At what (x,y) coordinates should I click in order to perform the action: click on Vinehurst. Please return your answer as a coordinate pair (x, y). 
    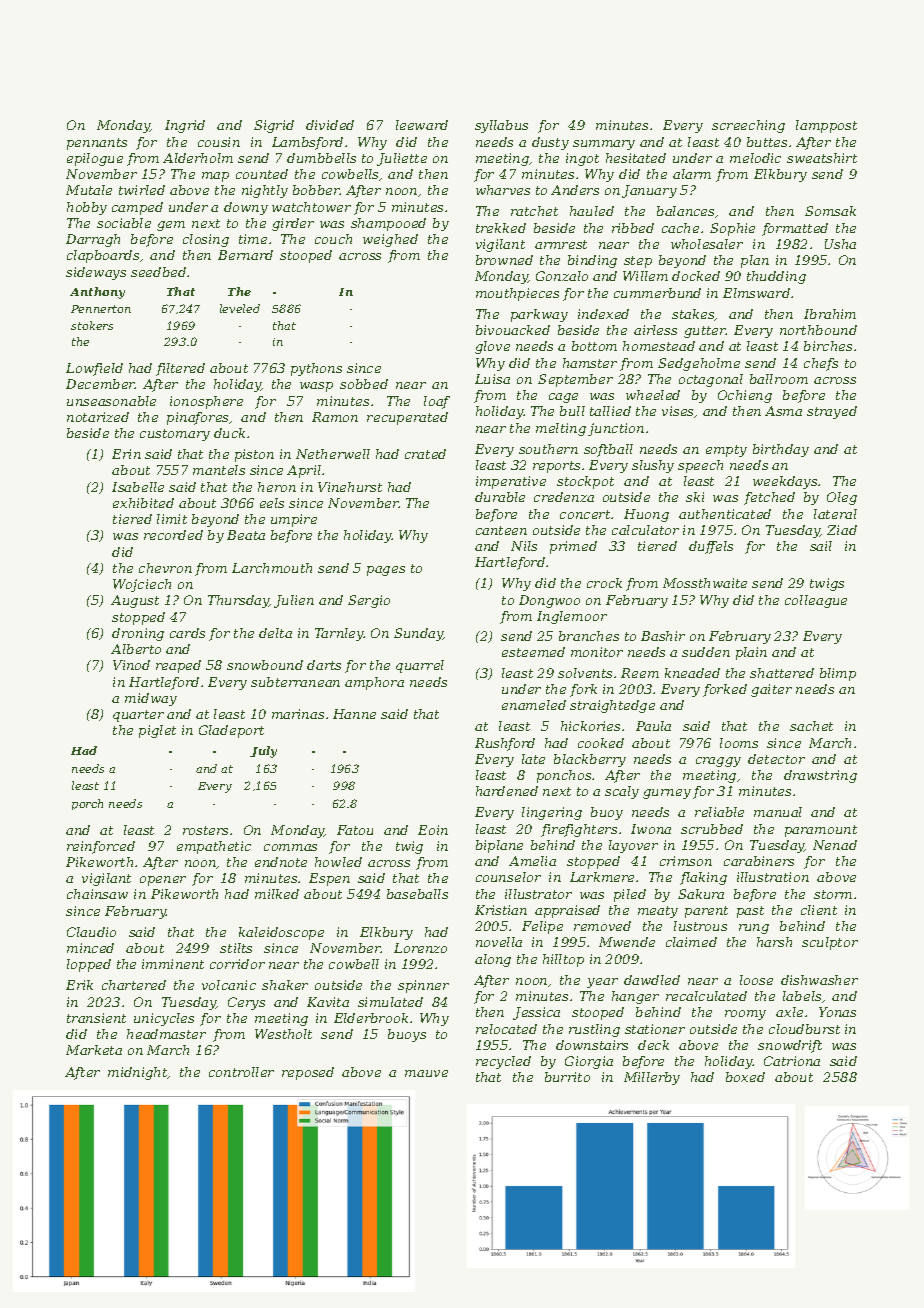
    Looking at the image, I should click on (350, 487).
